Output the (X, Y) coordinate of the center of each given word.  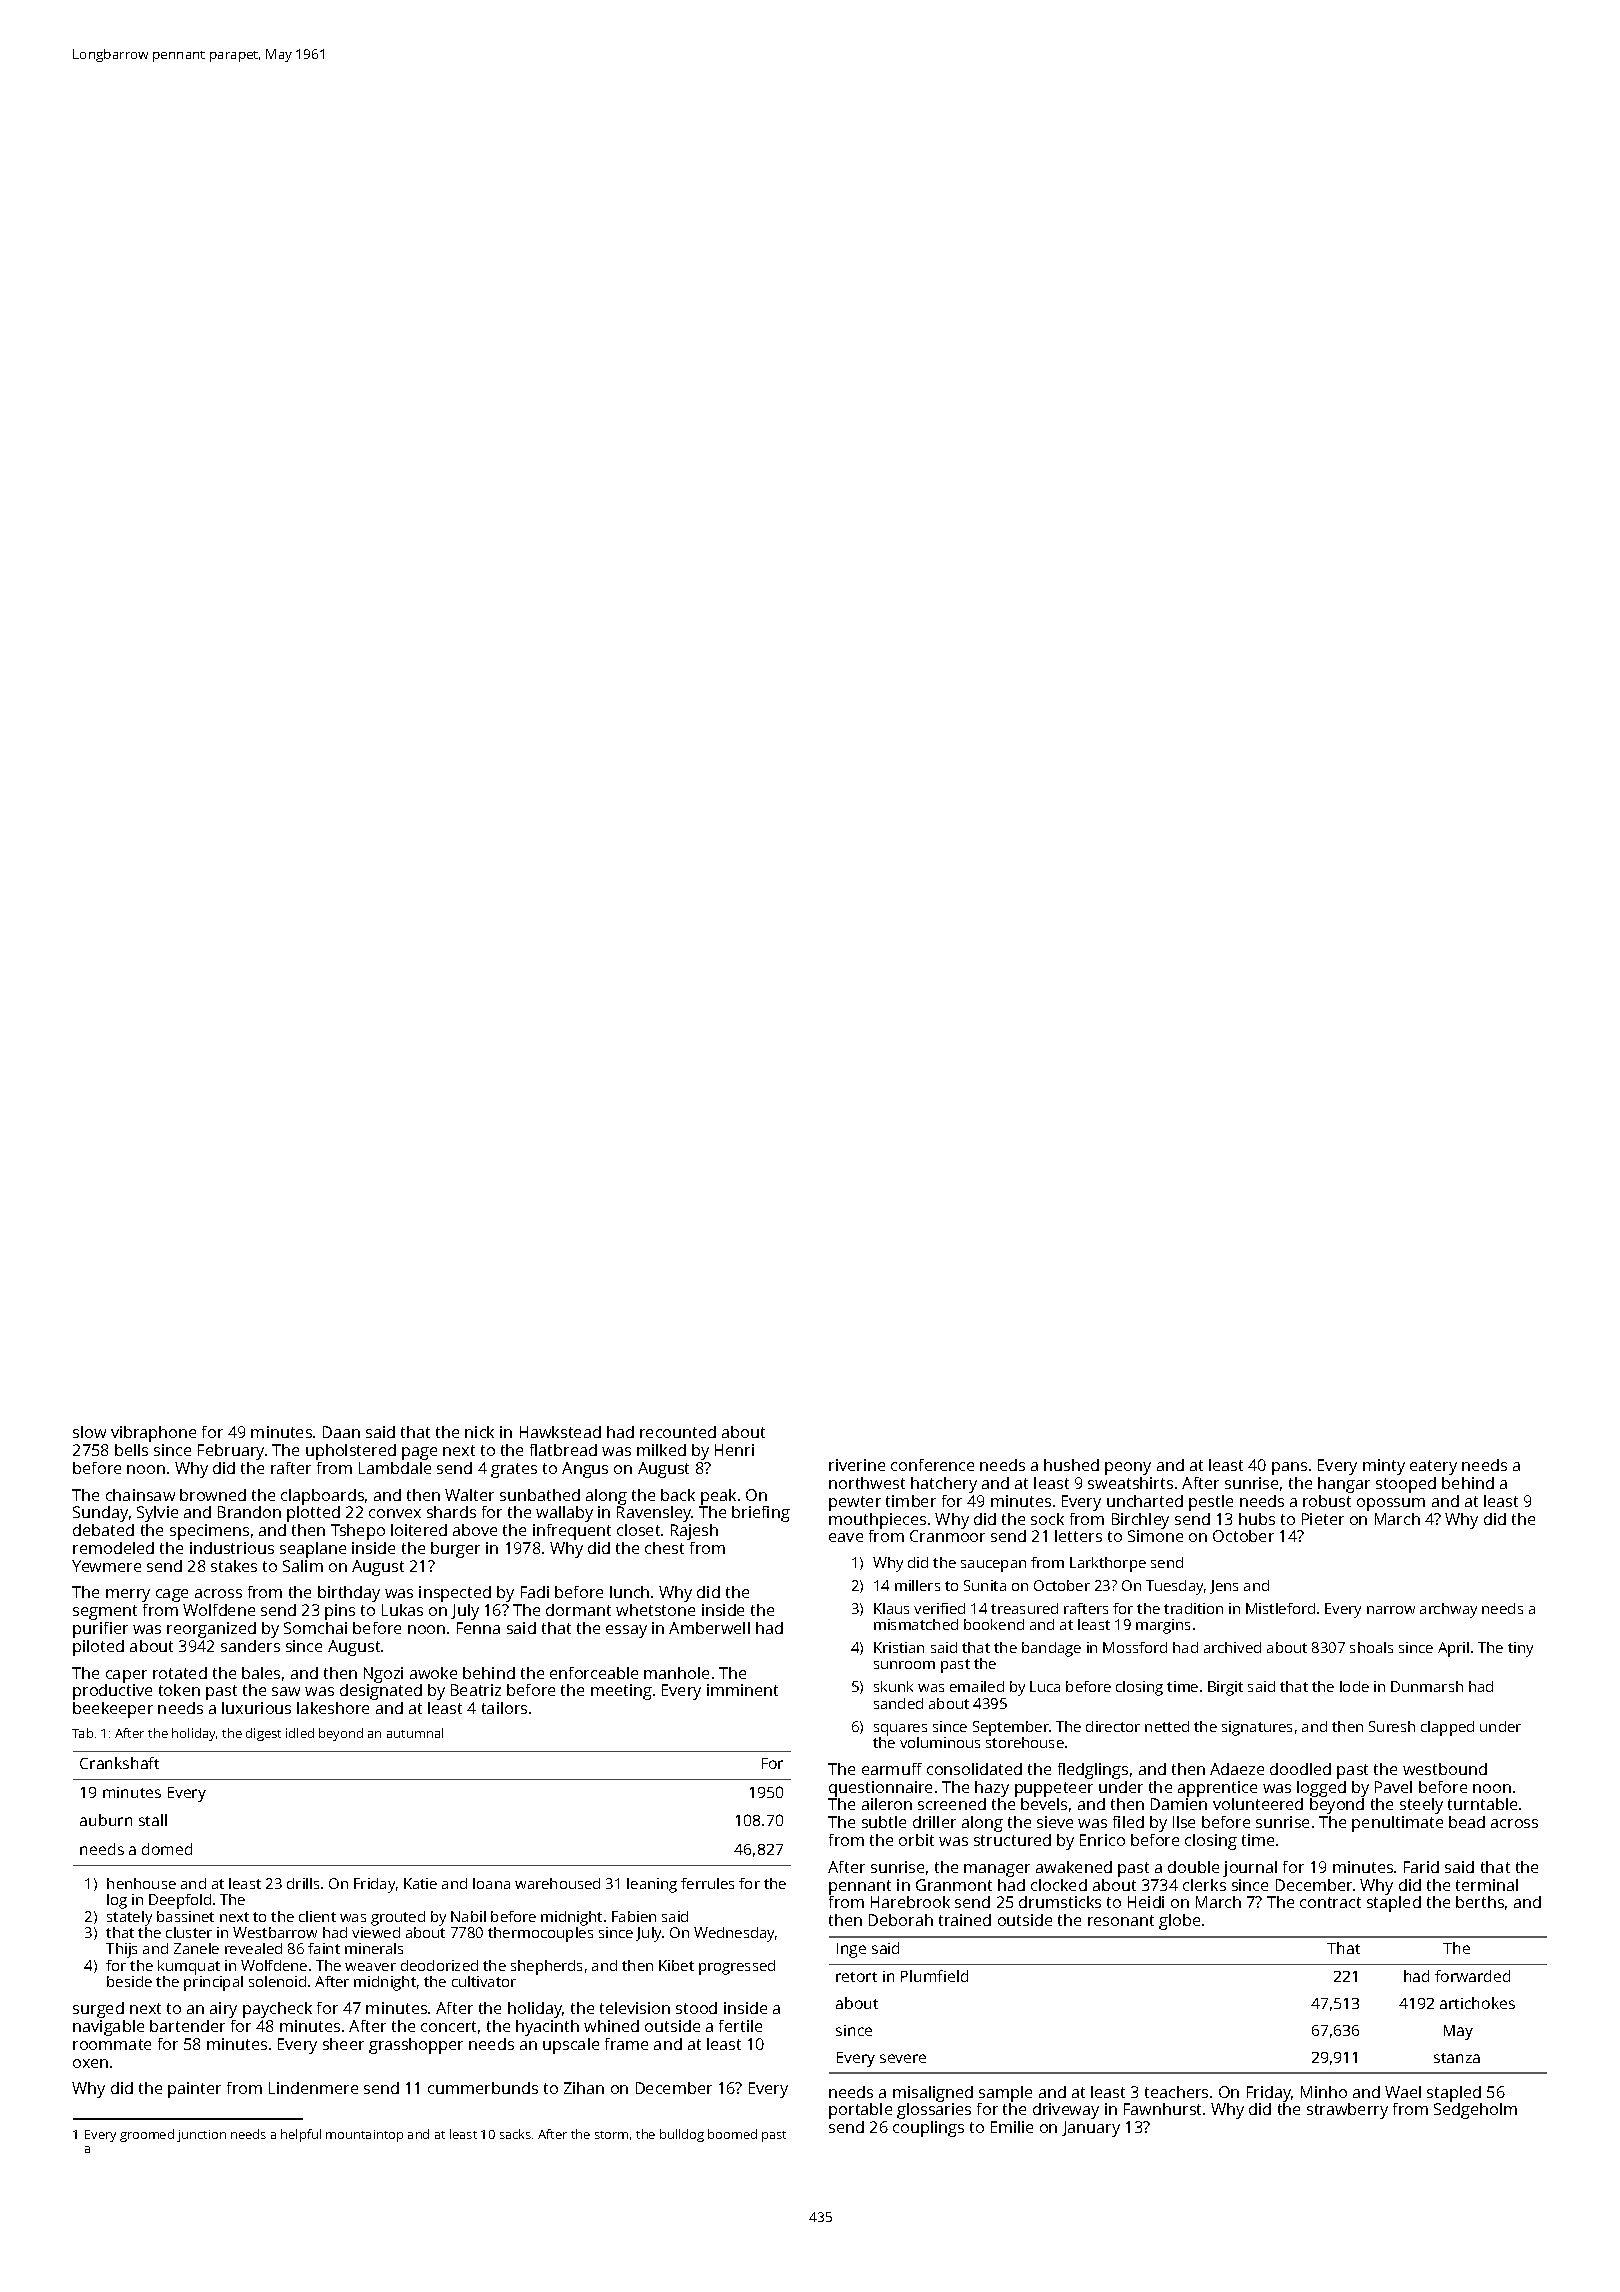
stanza (1457, 2058)
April (1453, 1649)
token (179, 1690)
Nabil (468, 1916)
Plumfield (934, 1976)
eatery (1433, 1467)
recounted (678, 1432)
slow (89, 1432)
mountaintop (364, 2136)
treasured (1024, 1608)
